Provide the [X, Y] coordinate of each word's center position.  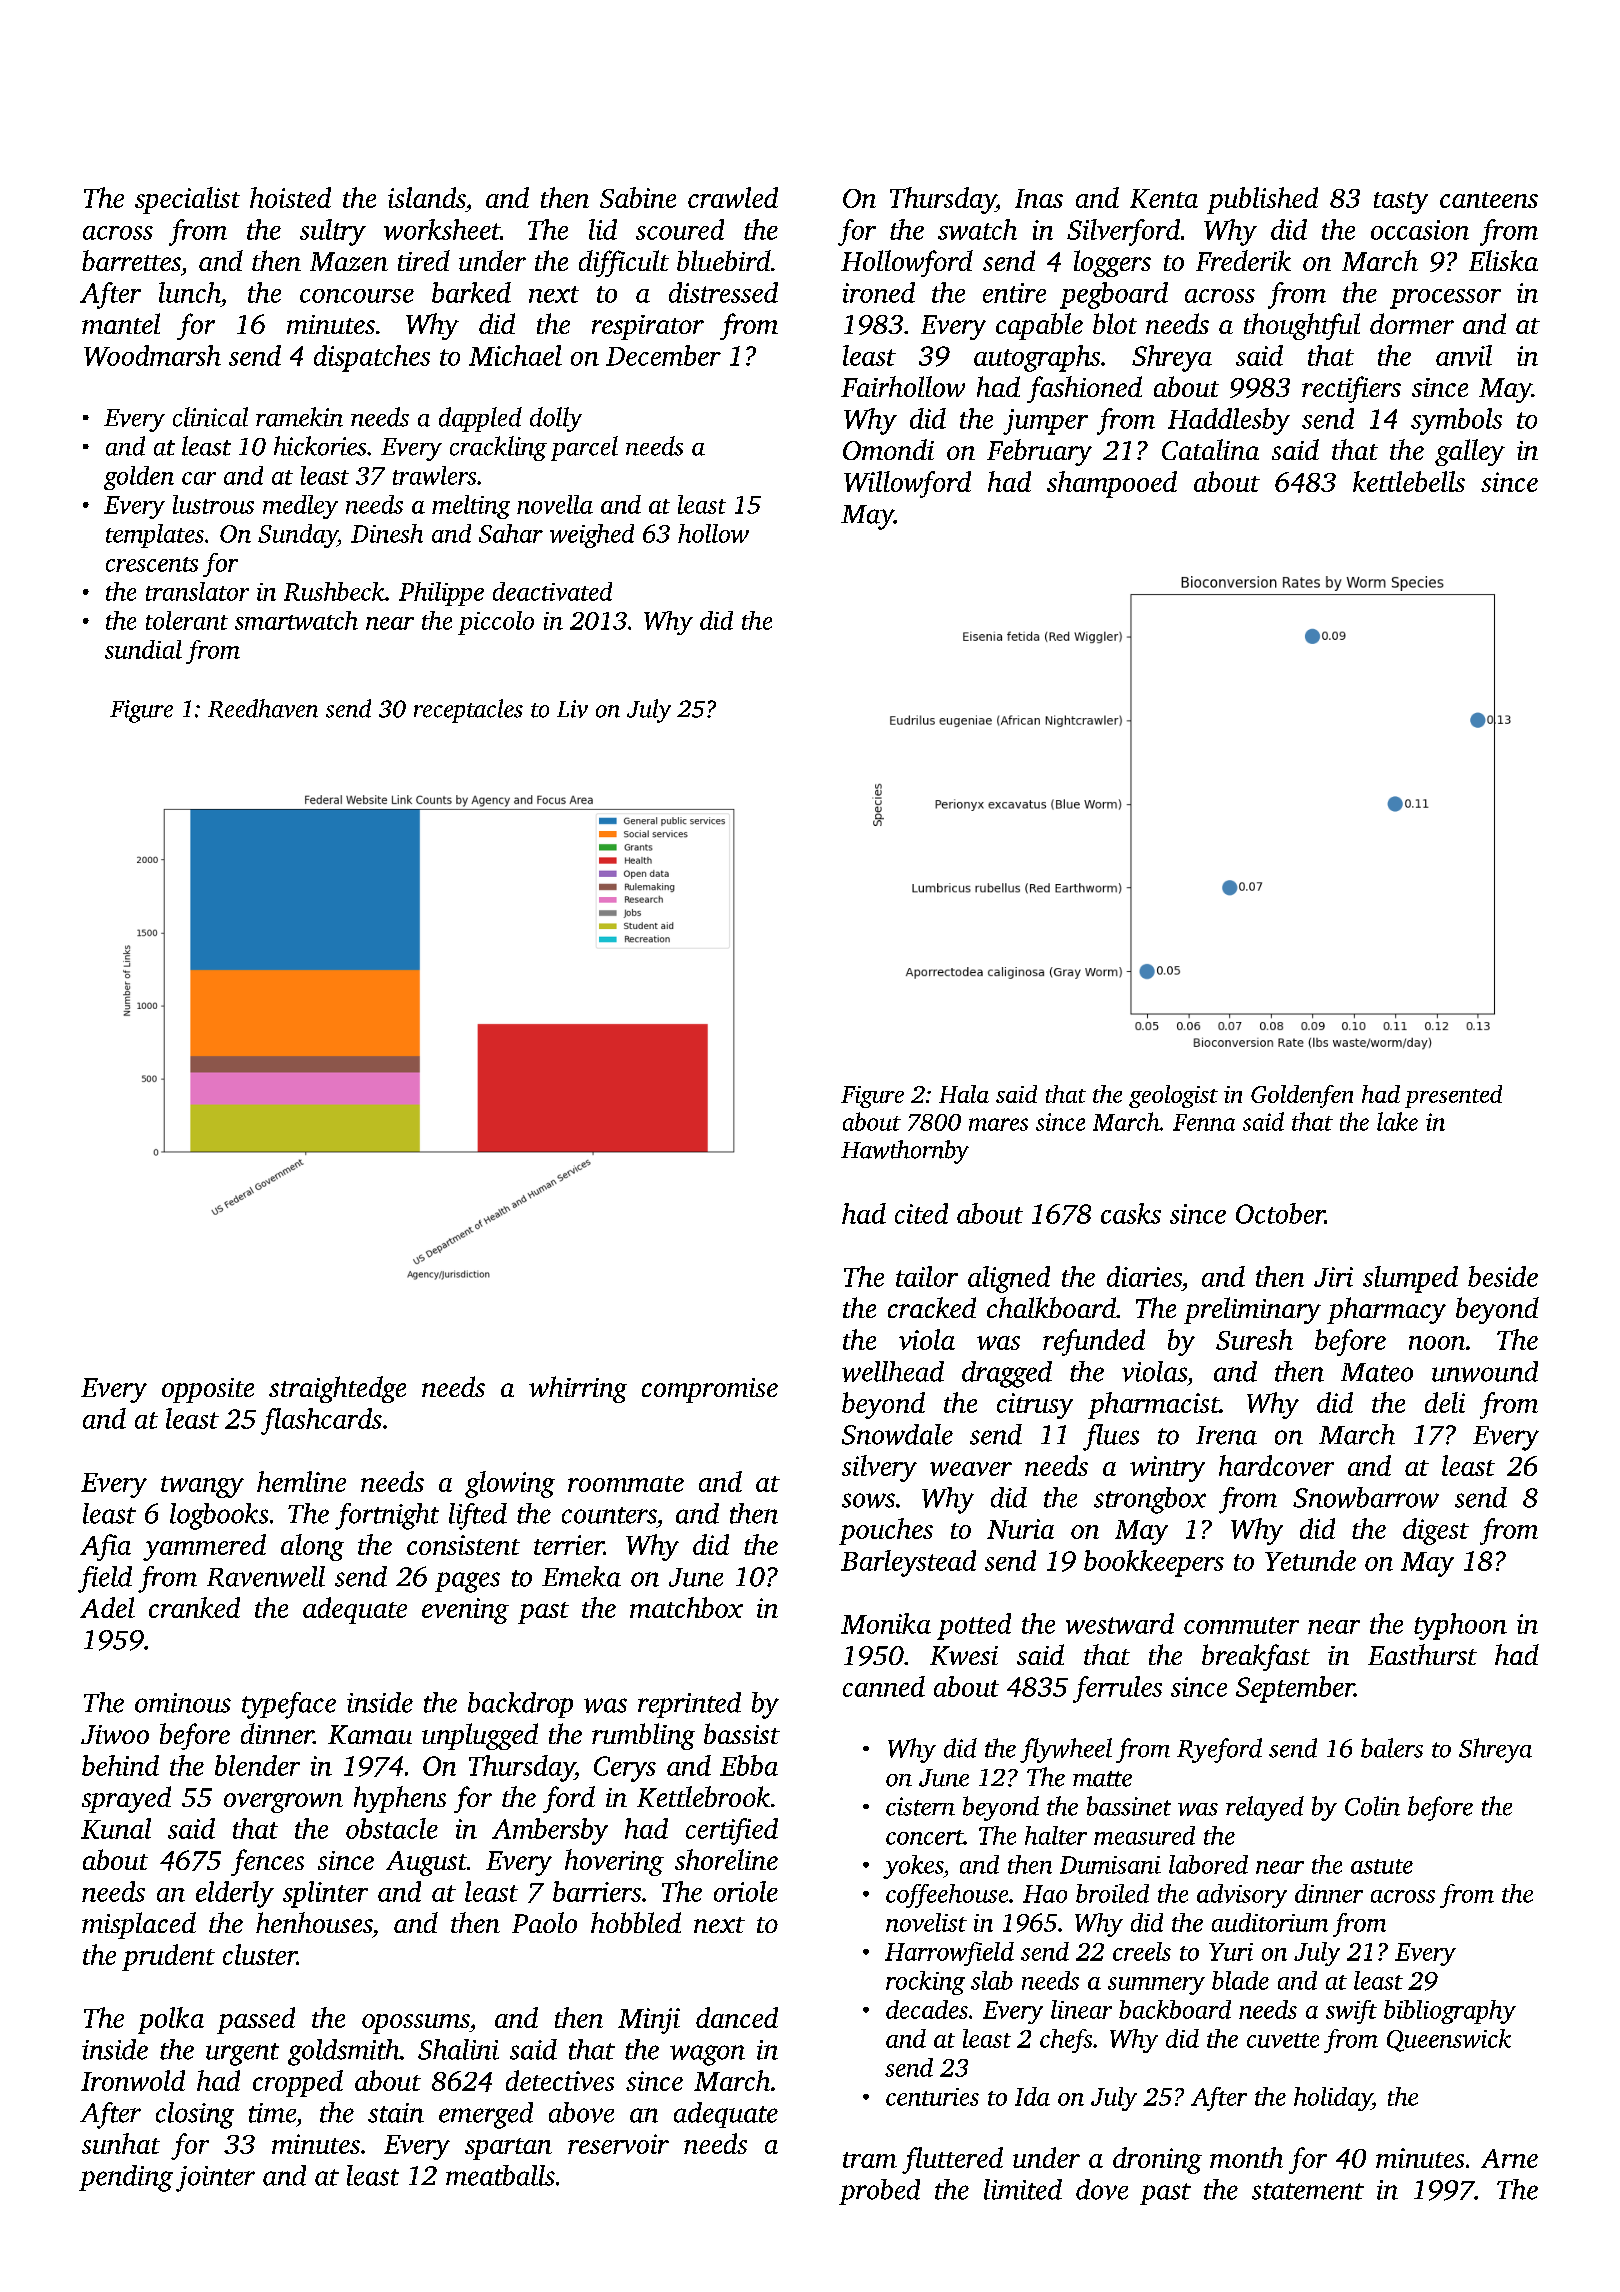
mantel [121, 323]
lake [1397, 1121]
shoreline [726, 1859]
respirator [648, 327]
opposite [208, 1390]
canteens [1489, 200]
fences [267, 1862]
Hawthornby [905, 1152]
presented [1453, 1096]
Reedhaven [263, 708]
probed [879, 2192]
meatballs [500, 2175]
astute [1382, 1866]
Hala [964, 1094]
